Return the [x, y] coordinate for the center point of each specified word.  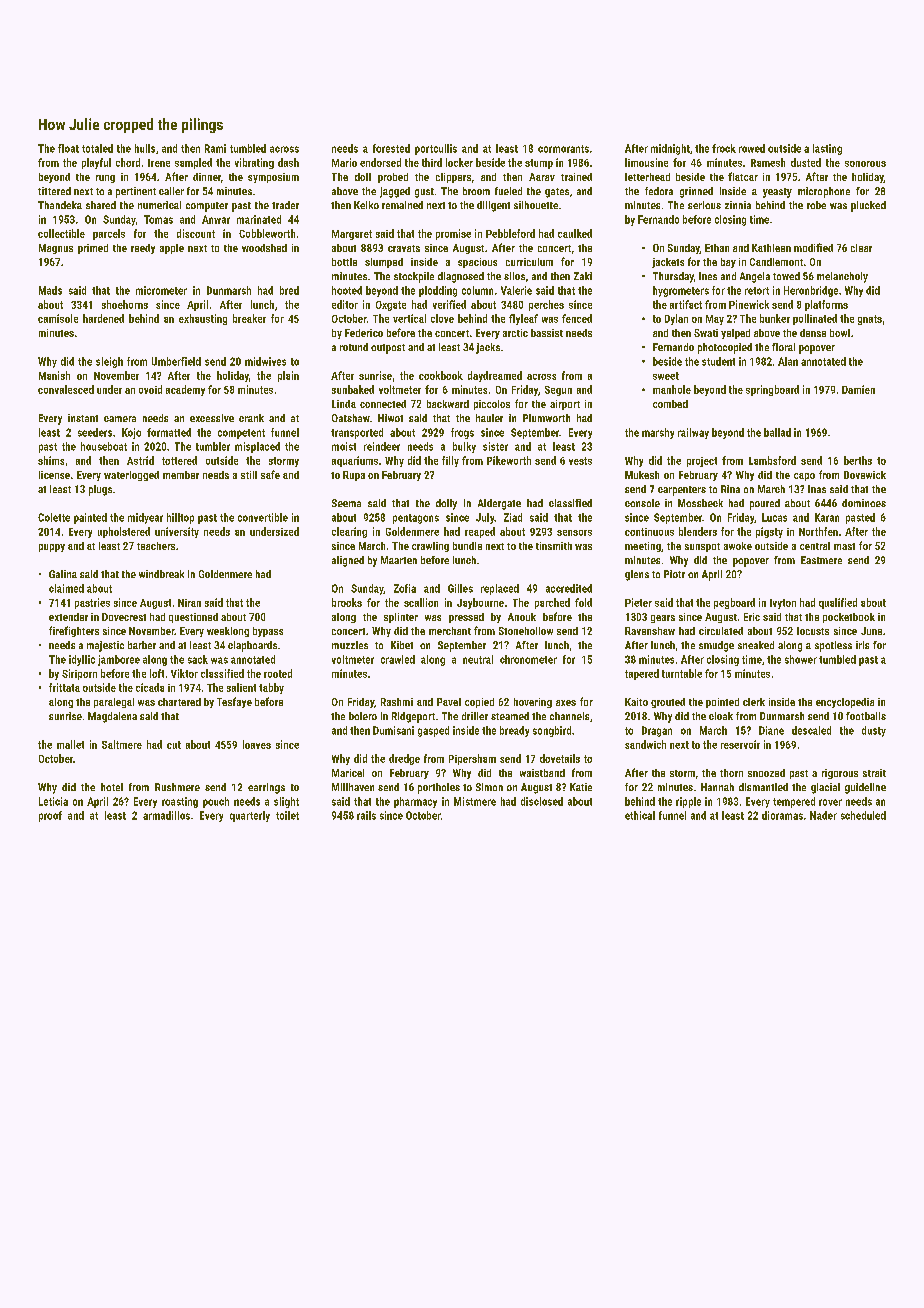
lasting [827, 149]
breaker [249, 318]
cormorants [563, 149]
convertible [263, 517]
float [68, 148]
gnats [870, 320]
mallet [70, 744]
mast [844, 546]
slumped [384, 263]
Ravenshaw [650, 631]
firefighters [74, 631]
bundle [467, 546]
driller [475, 716]
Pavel [449, 702]
